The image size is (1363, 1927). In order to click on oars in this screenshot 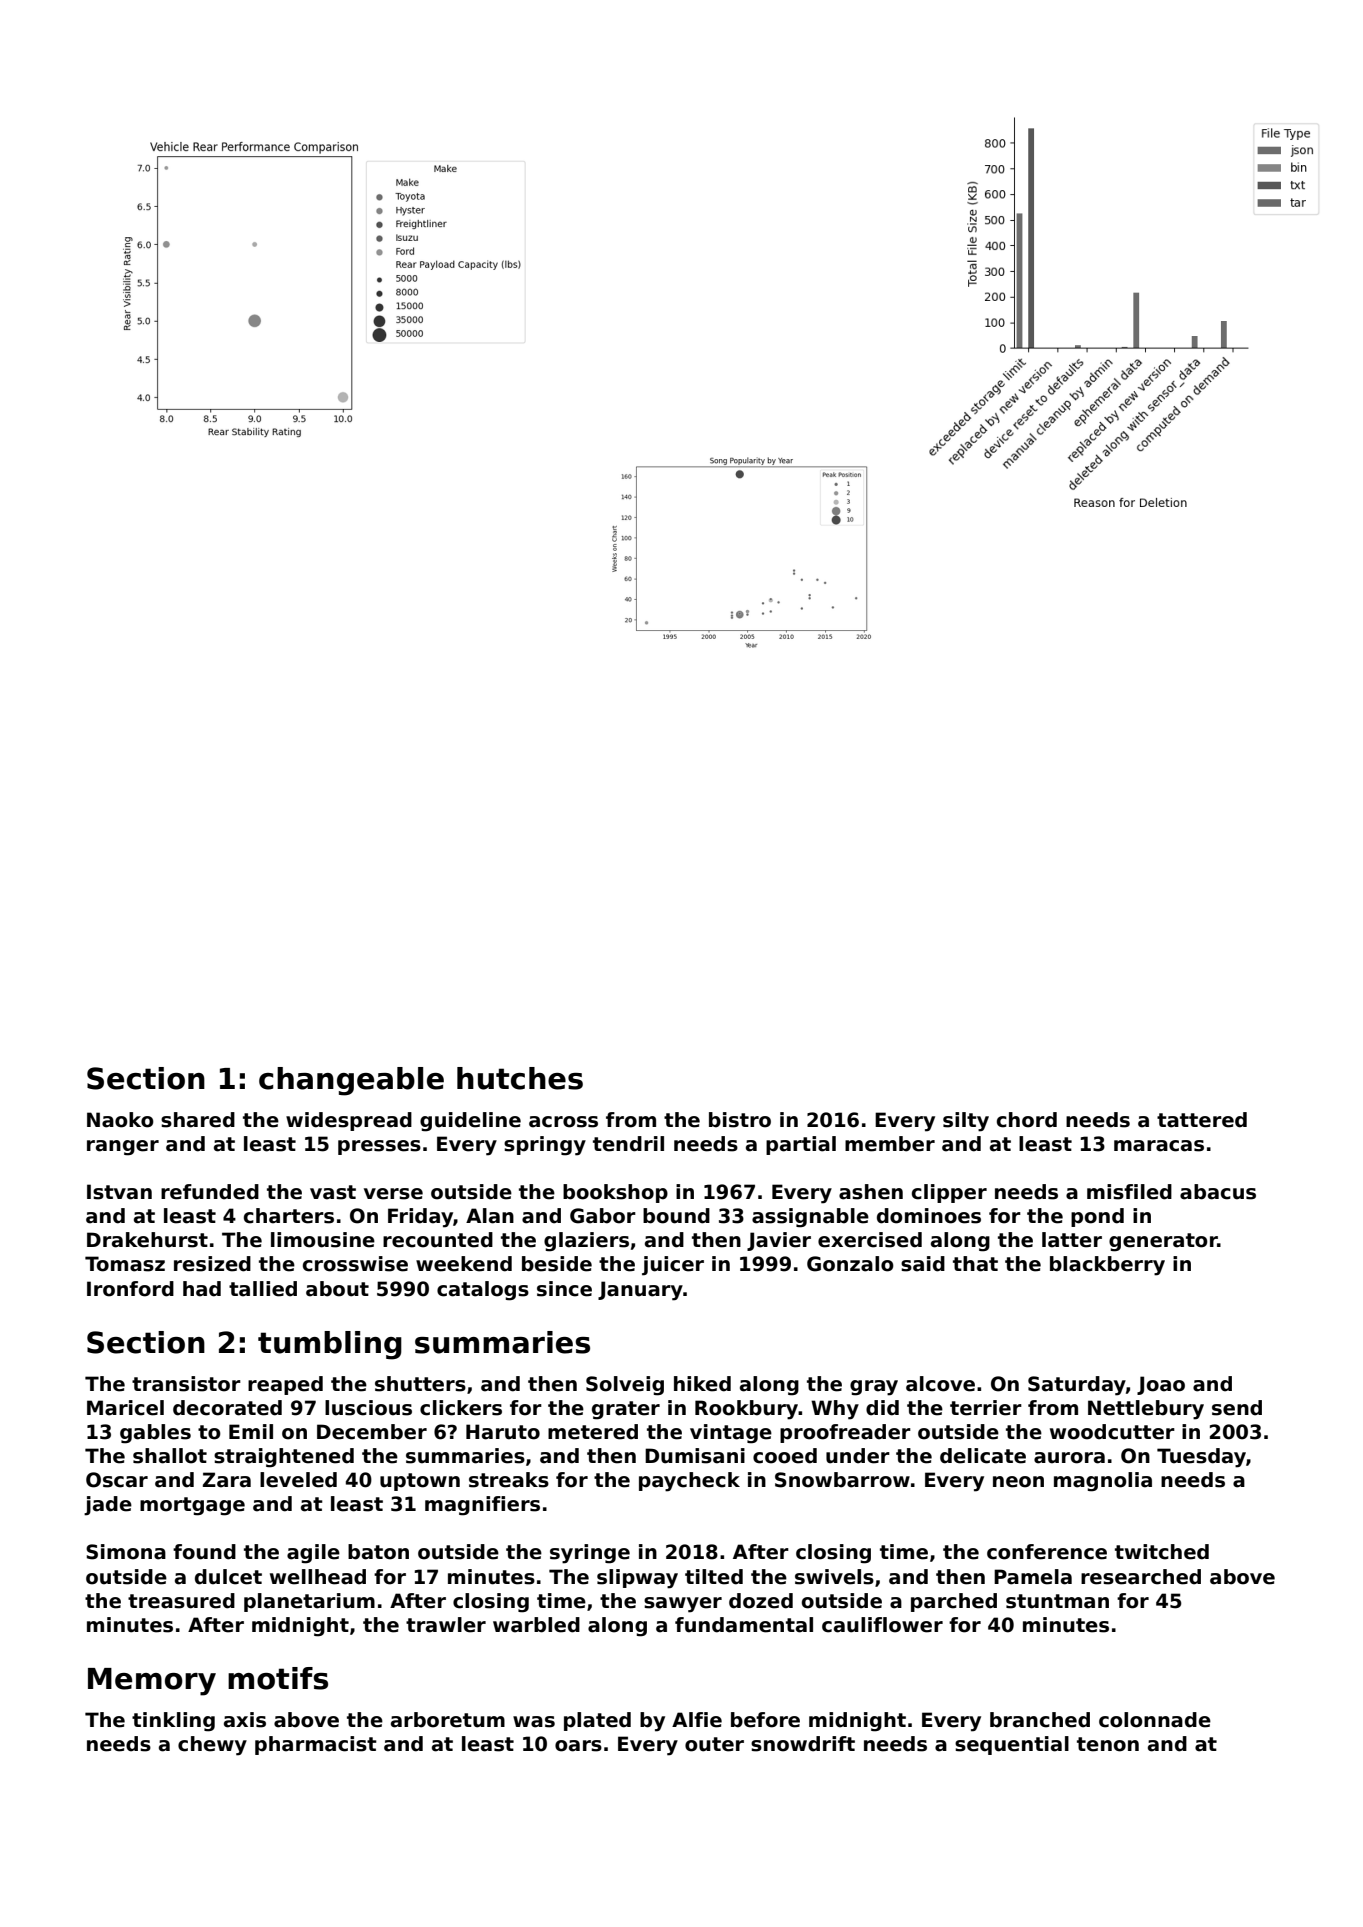, I will do `click(578, 1746)`.
